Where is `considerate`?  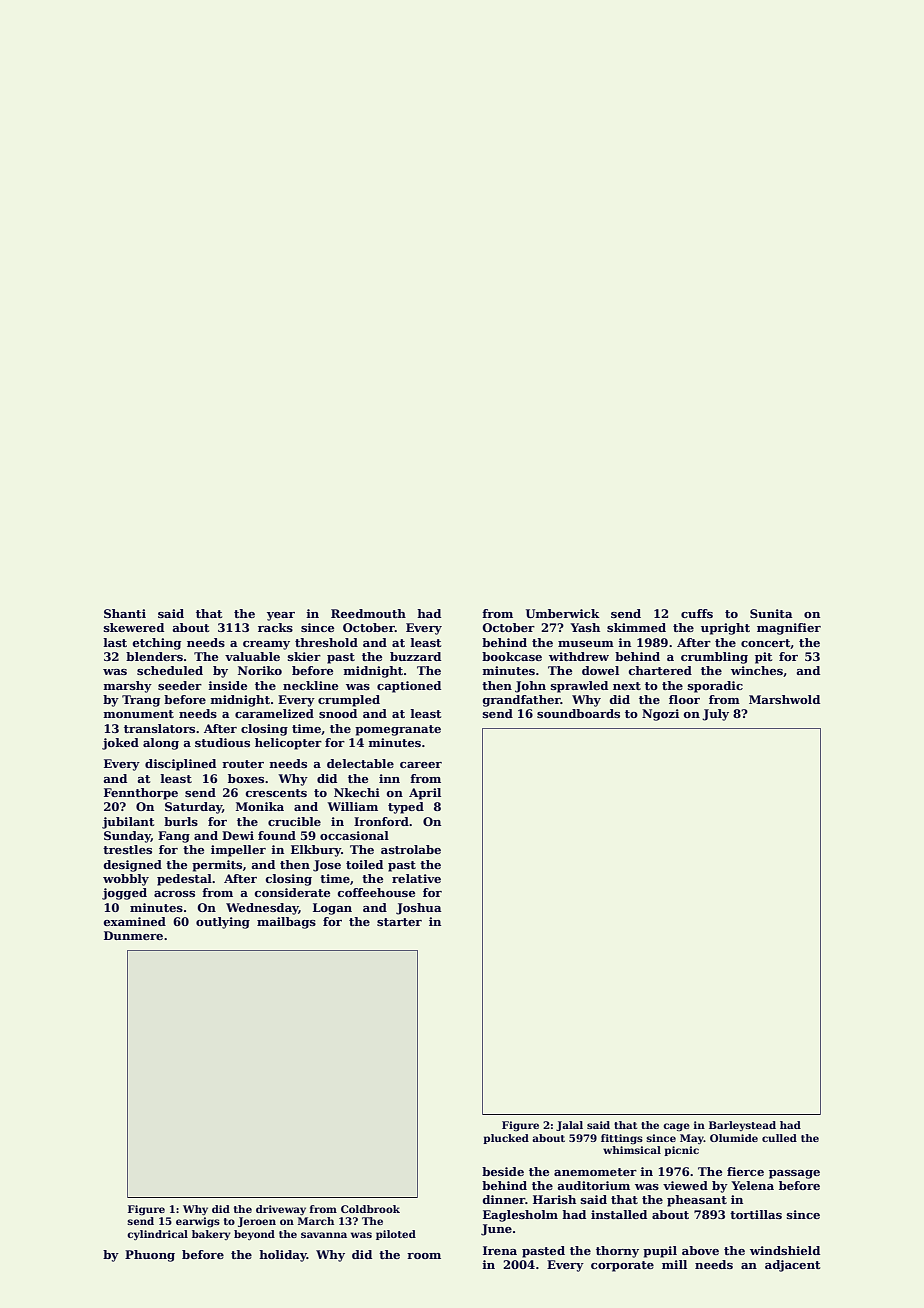 considerate is located at coordinates (292, 892).
